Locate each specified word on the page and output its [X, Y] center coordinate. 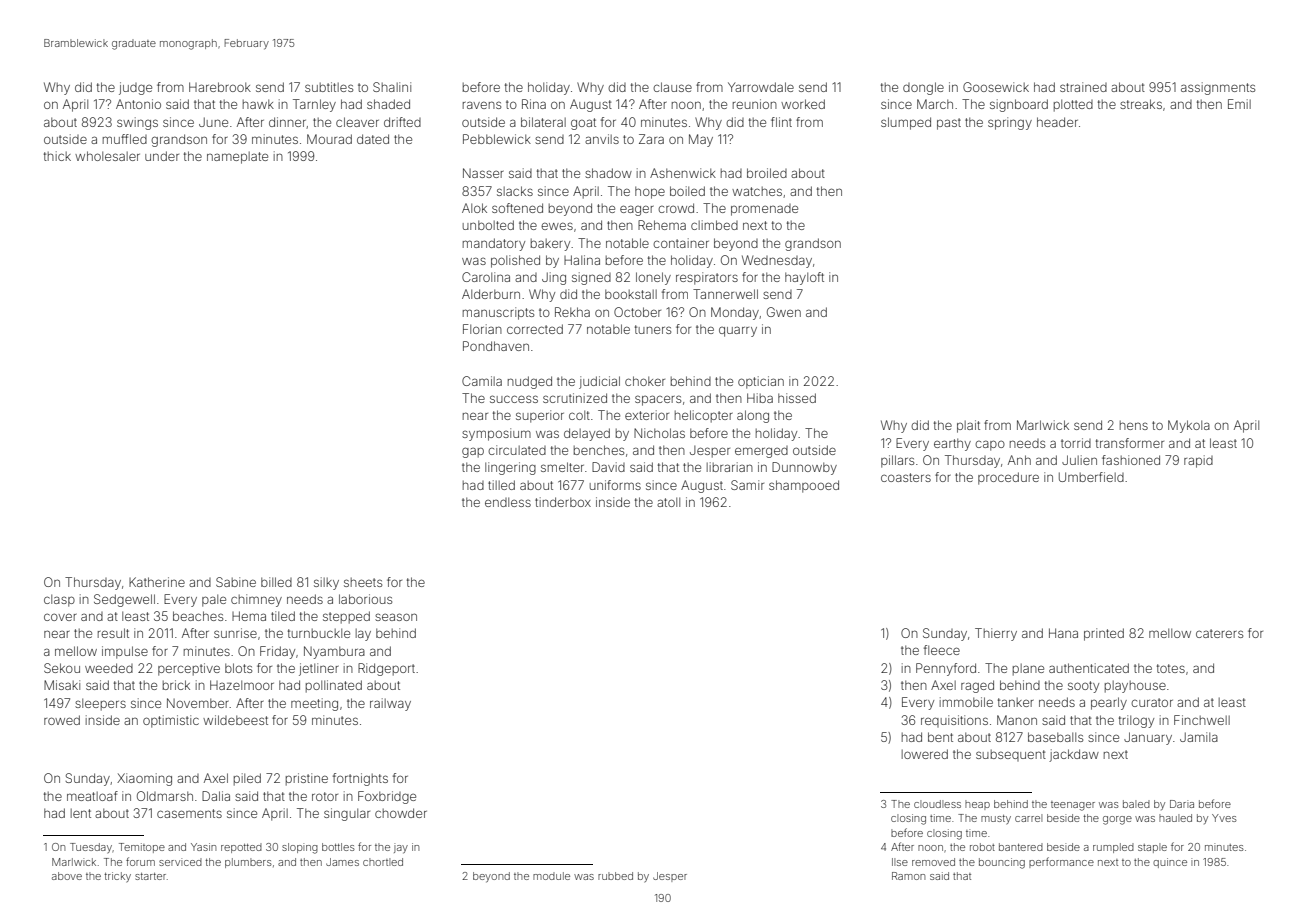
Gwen [784, 312]
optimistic [171, 721]
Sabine [236, 582]
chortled [383, 862]
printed [1104, 634]
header [1057, 122]
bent [940, 737]
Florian [482, 329]
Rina [534, 104]
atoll [668, 502]
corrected [535, 329]
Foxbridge [387, 797]
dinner [288, 123]
